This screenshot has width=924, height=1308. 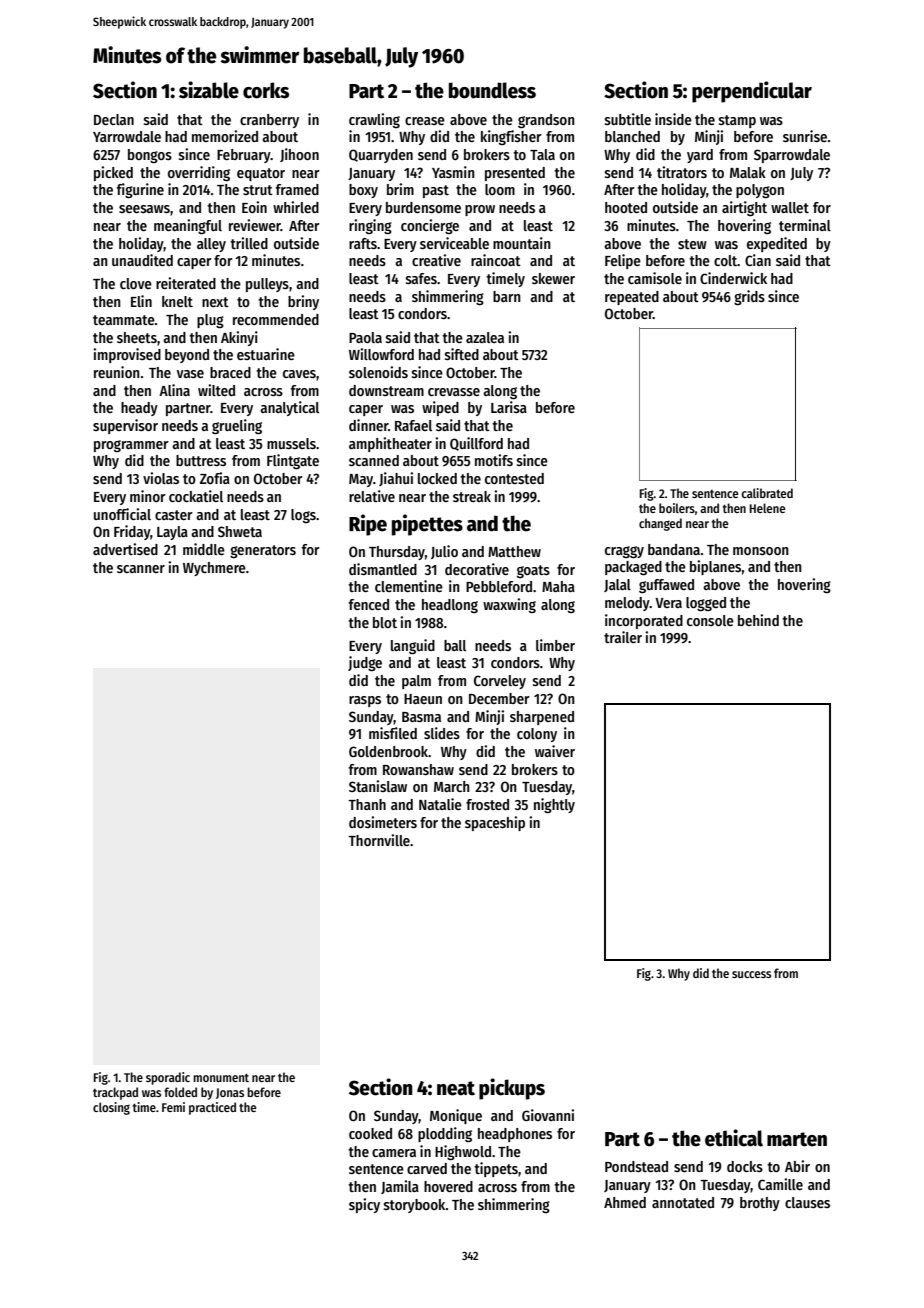 What do you see at coordinates (144, 209) in the screenshot?
I see `seesaws` at bounding box center [144, 209].
